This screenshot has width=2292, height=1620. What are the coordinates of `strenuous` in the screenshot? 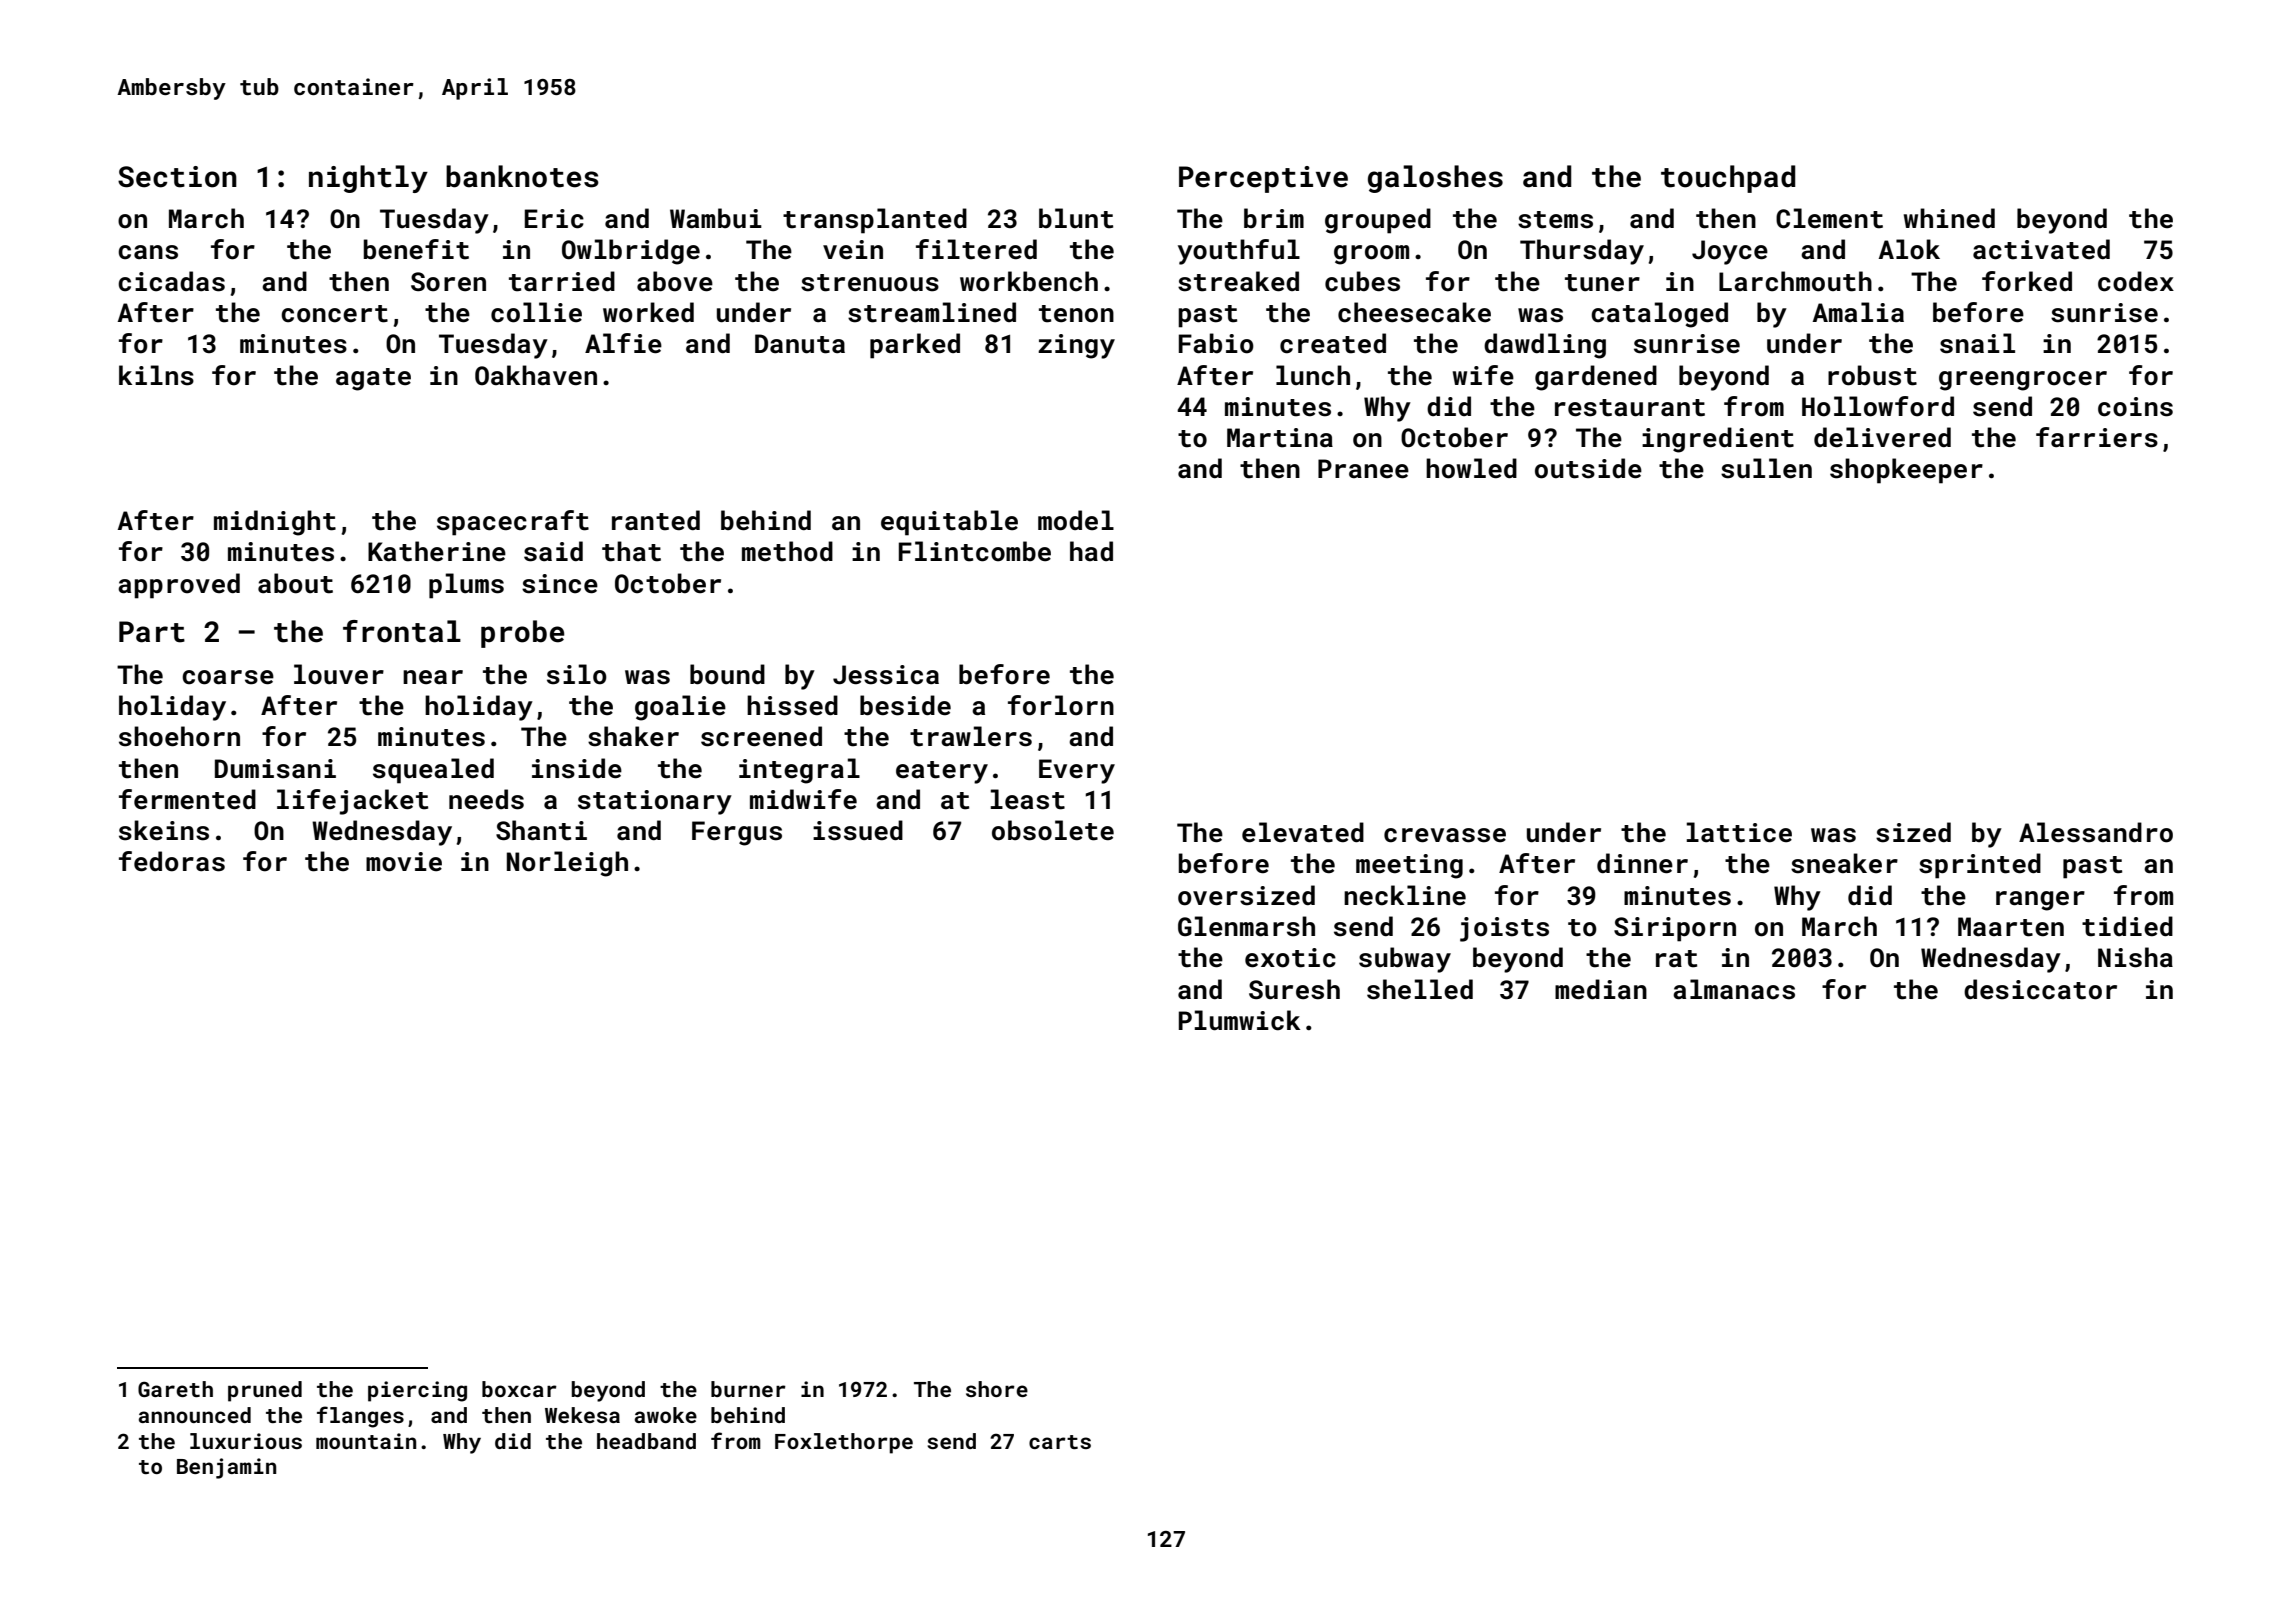 It's located at (870, 283).
